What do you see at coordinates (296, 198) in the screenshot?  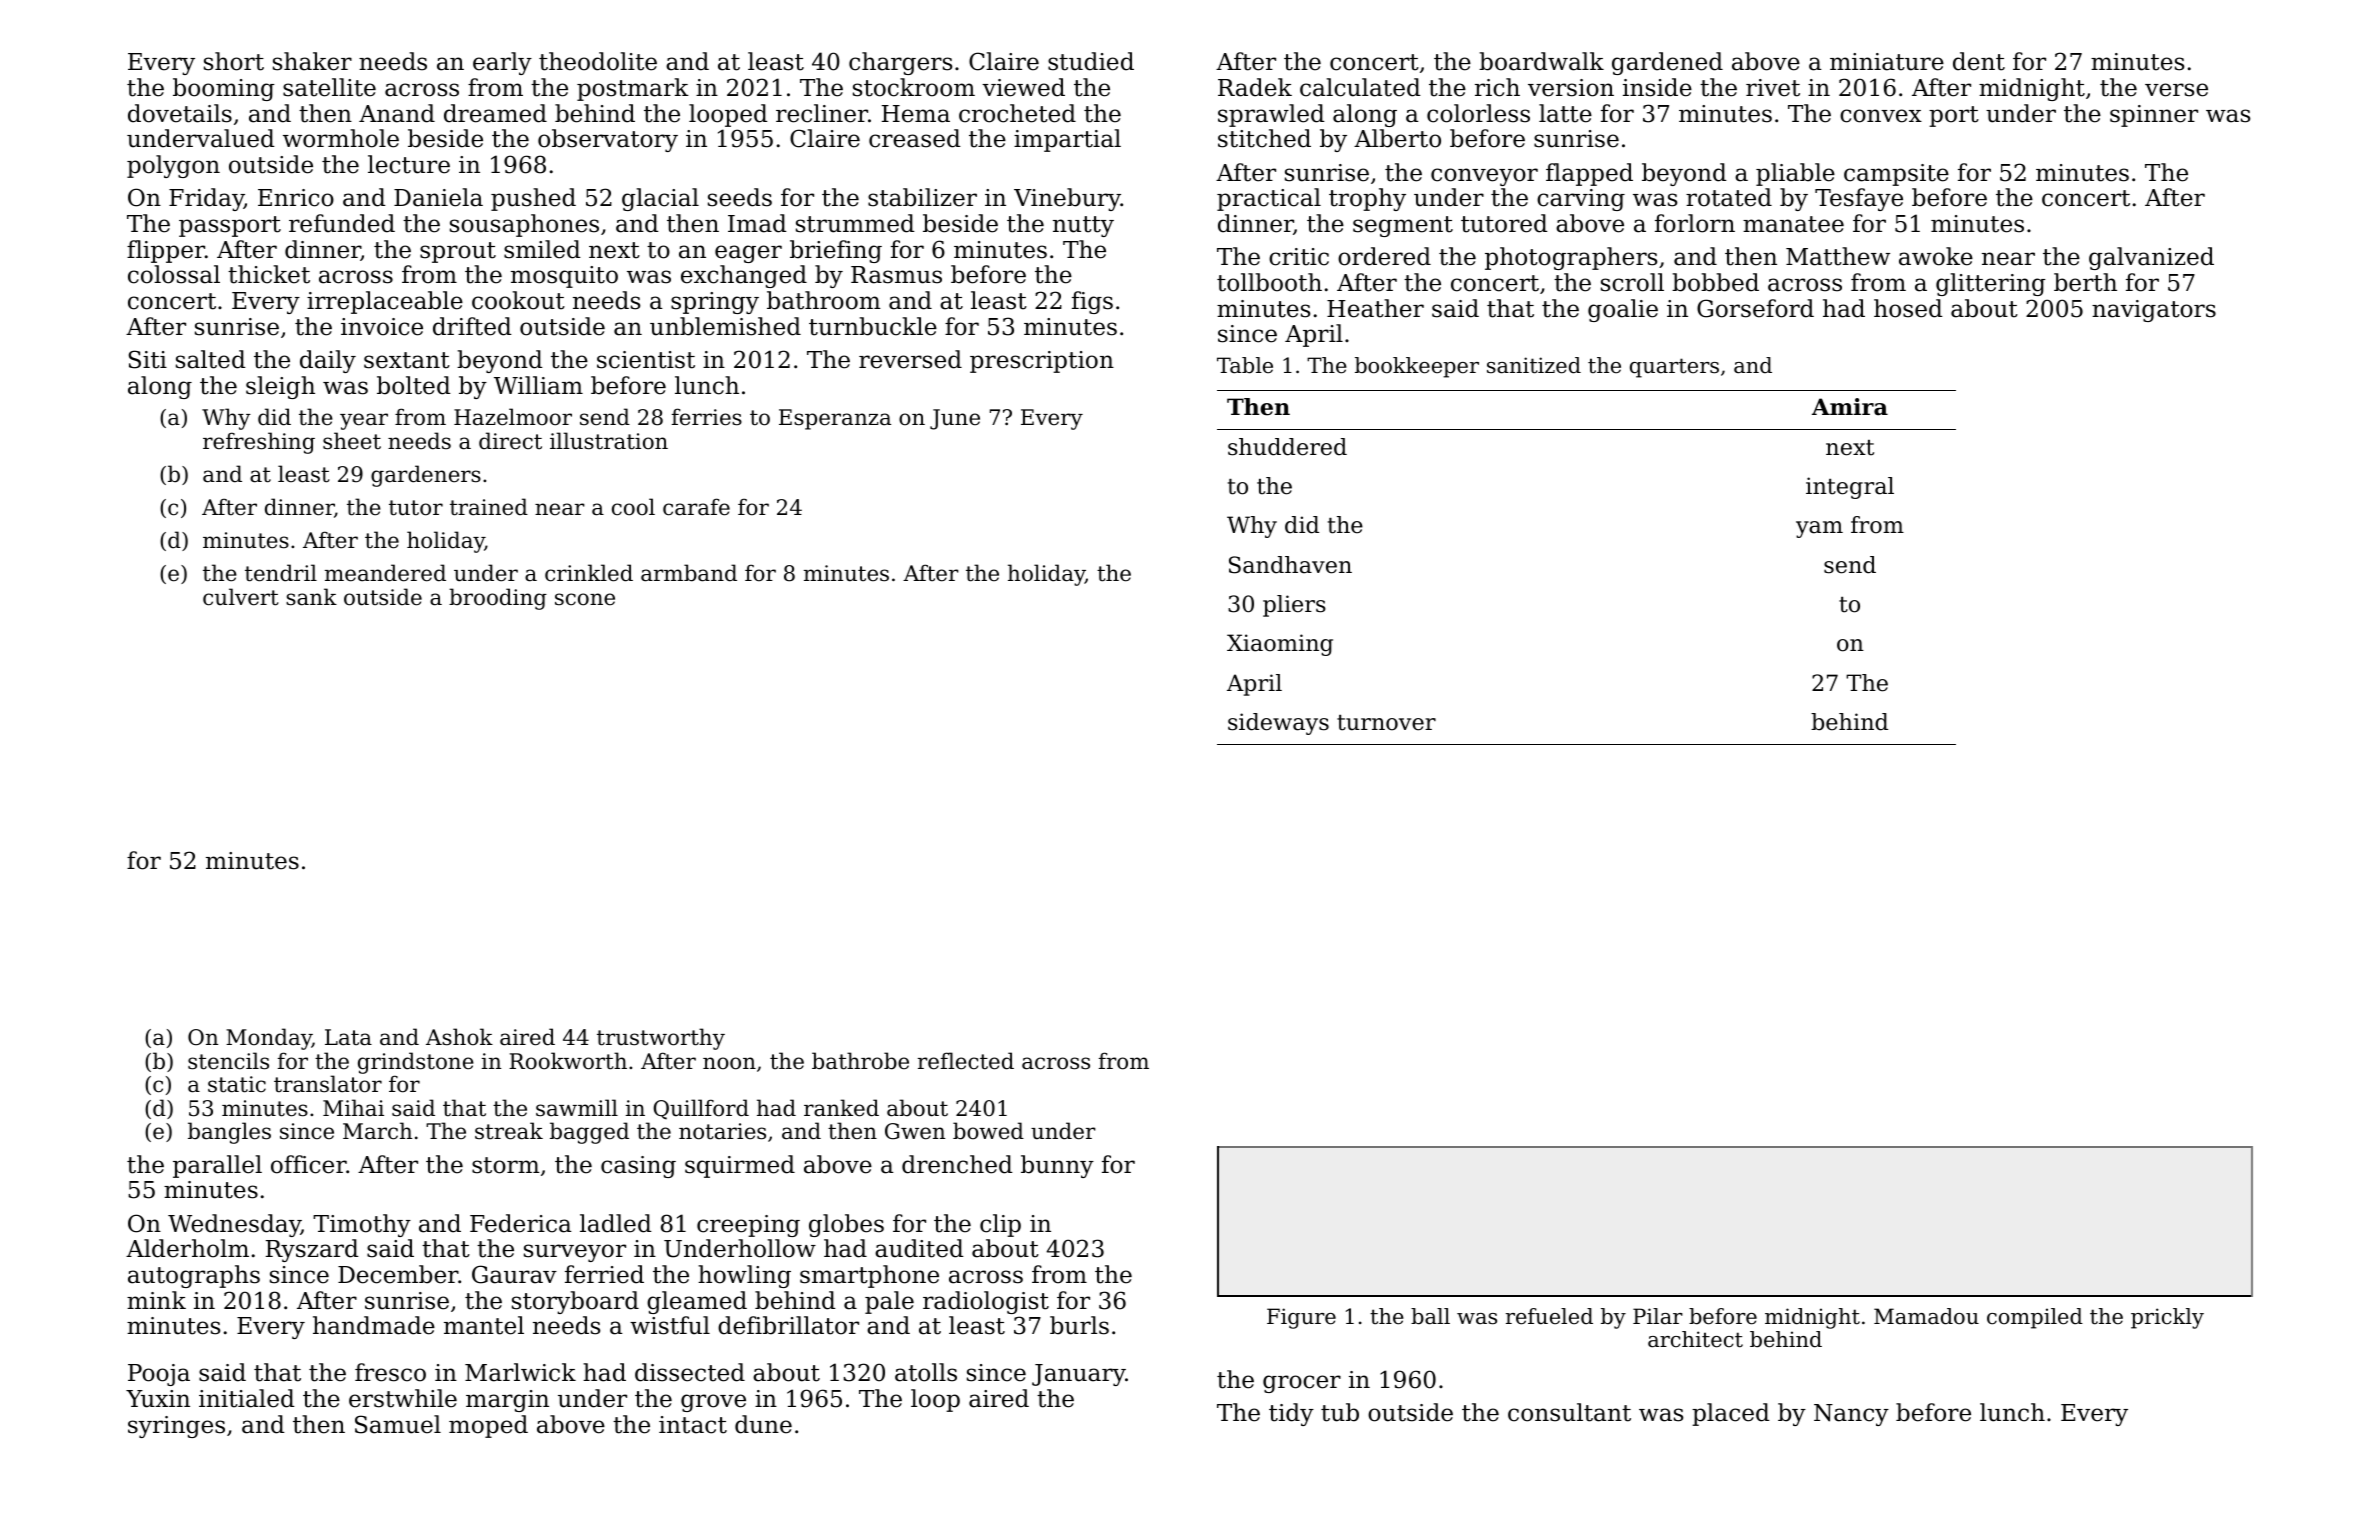 I see `Enrico` at bounding box center [296, 198].
